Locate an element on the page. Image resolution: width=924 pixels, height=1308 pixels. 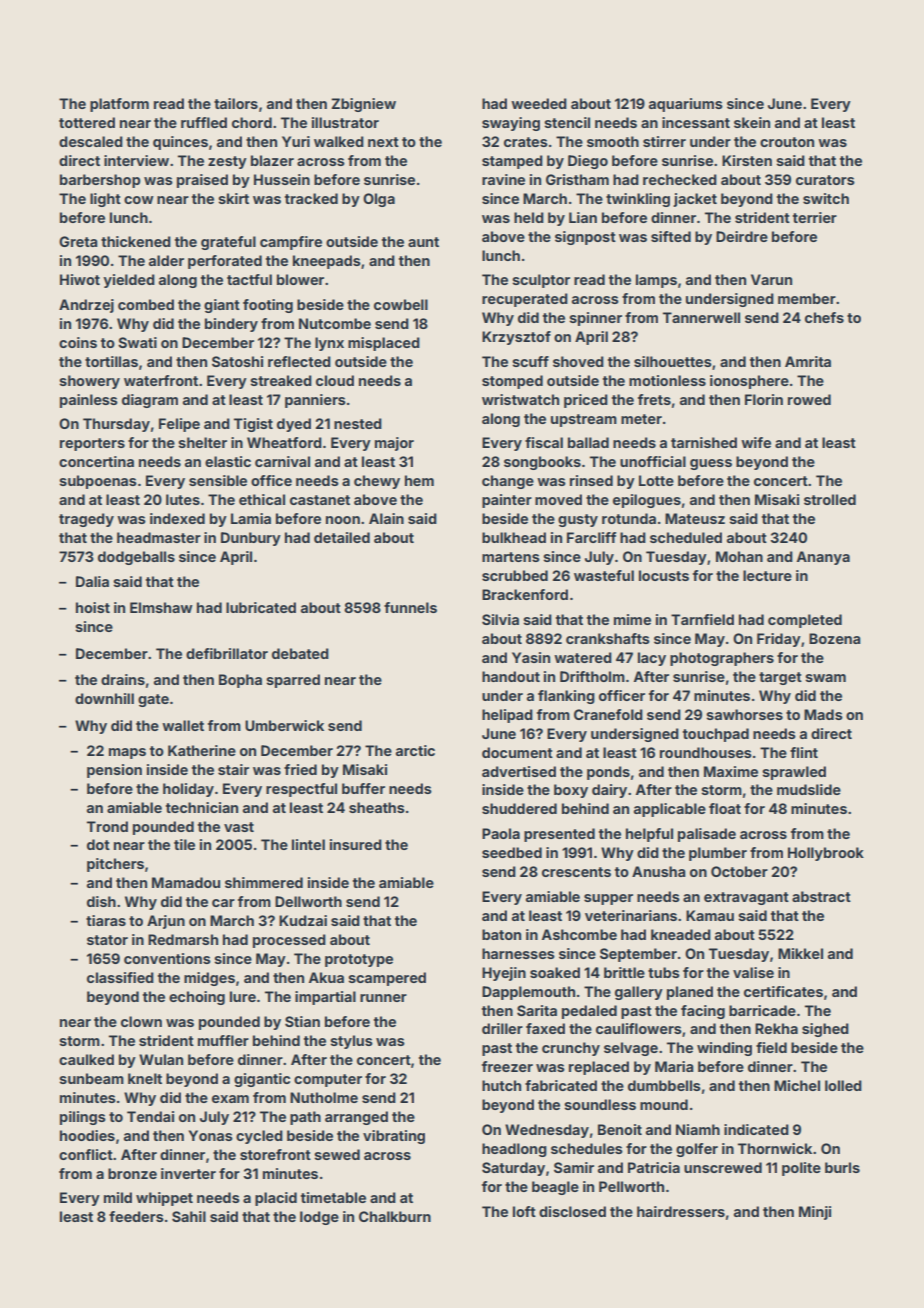
disclosed is located at coordinates (572, 1211).
